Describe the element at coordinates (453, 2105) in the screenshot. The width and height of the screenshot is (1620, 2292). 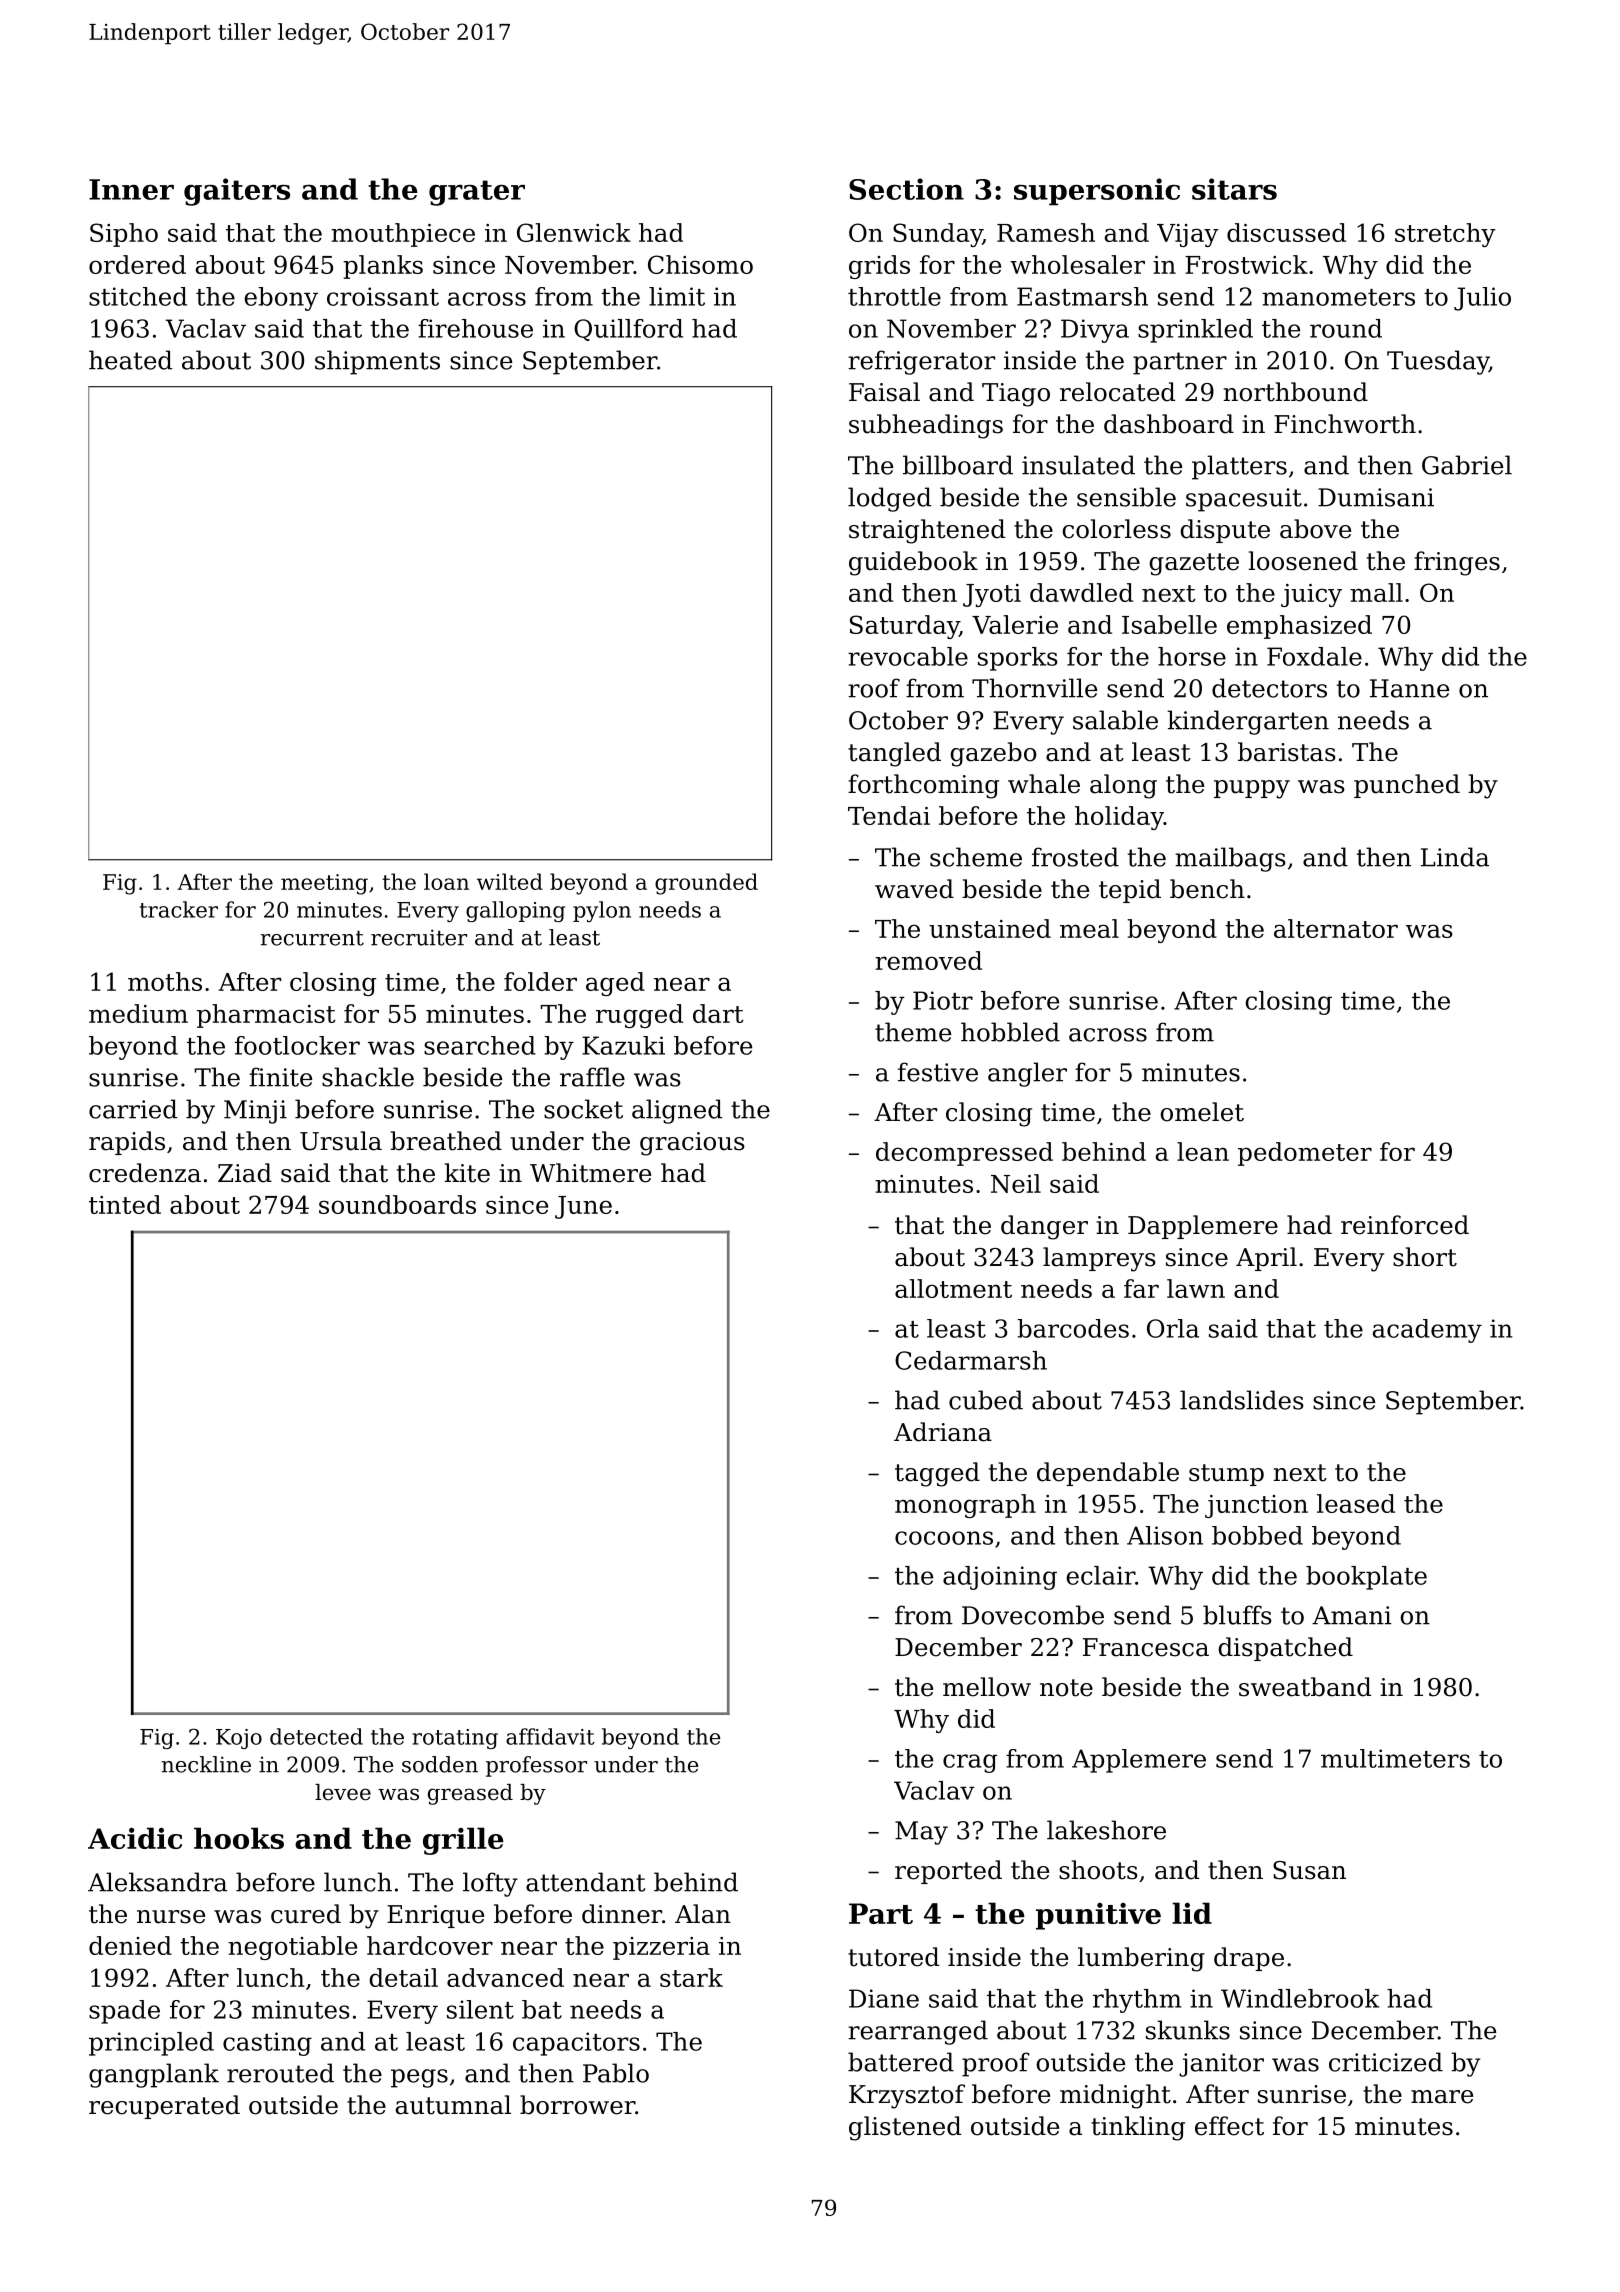
I see `autumnal` at that location.
